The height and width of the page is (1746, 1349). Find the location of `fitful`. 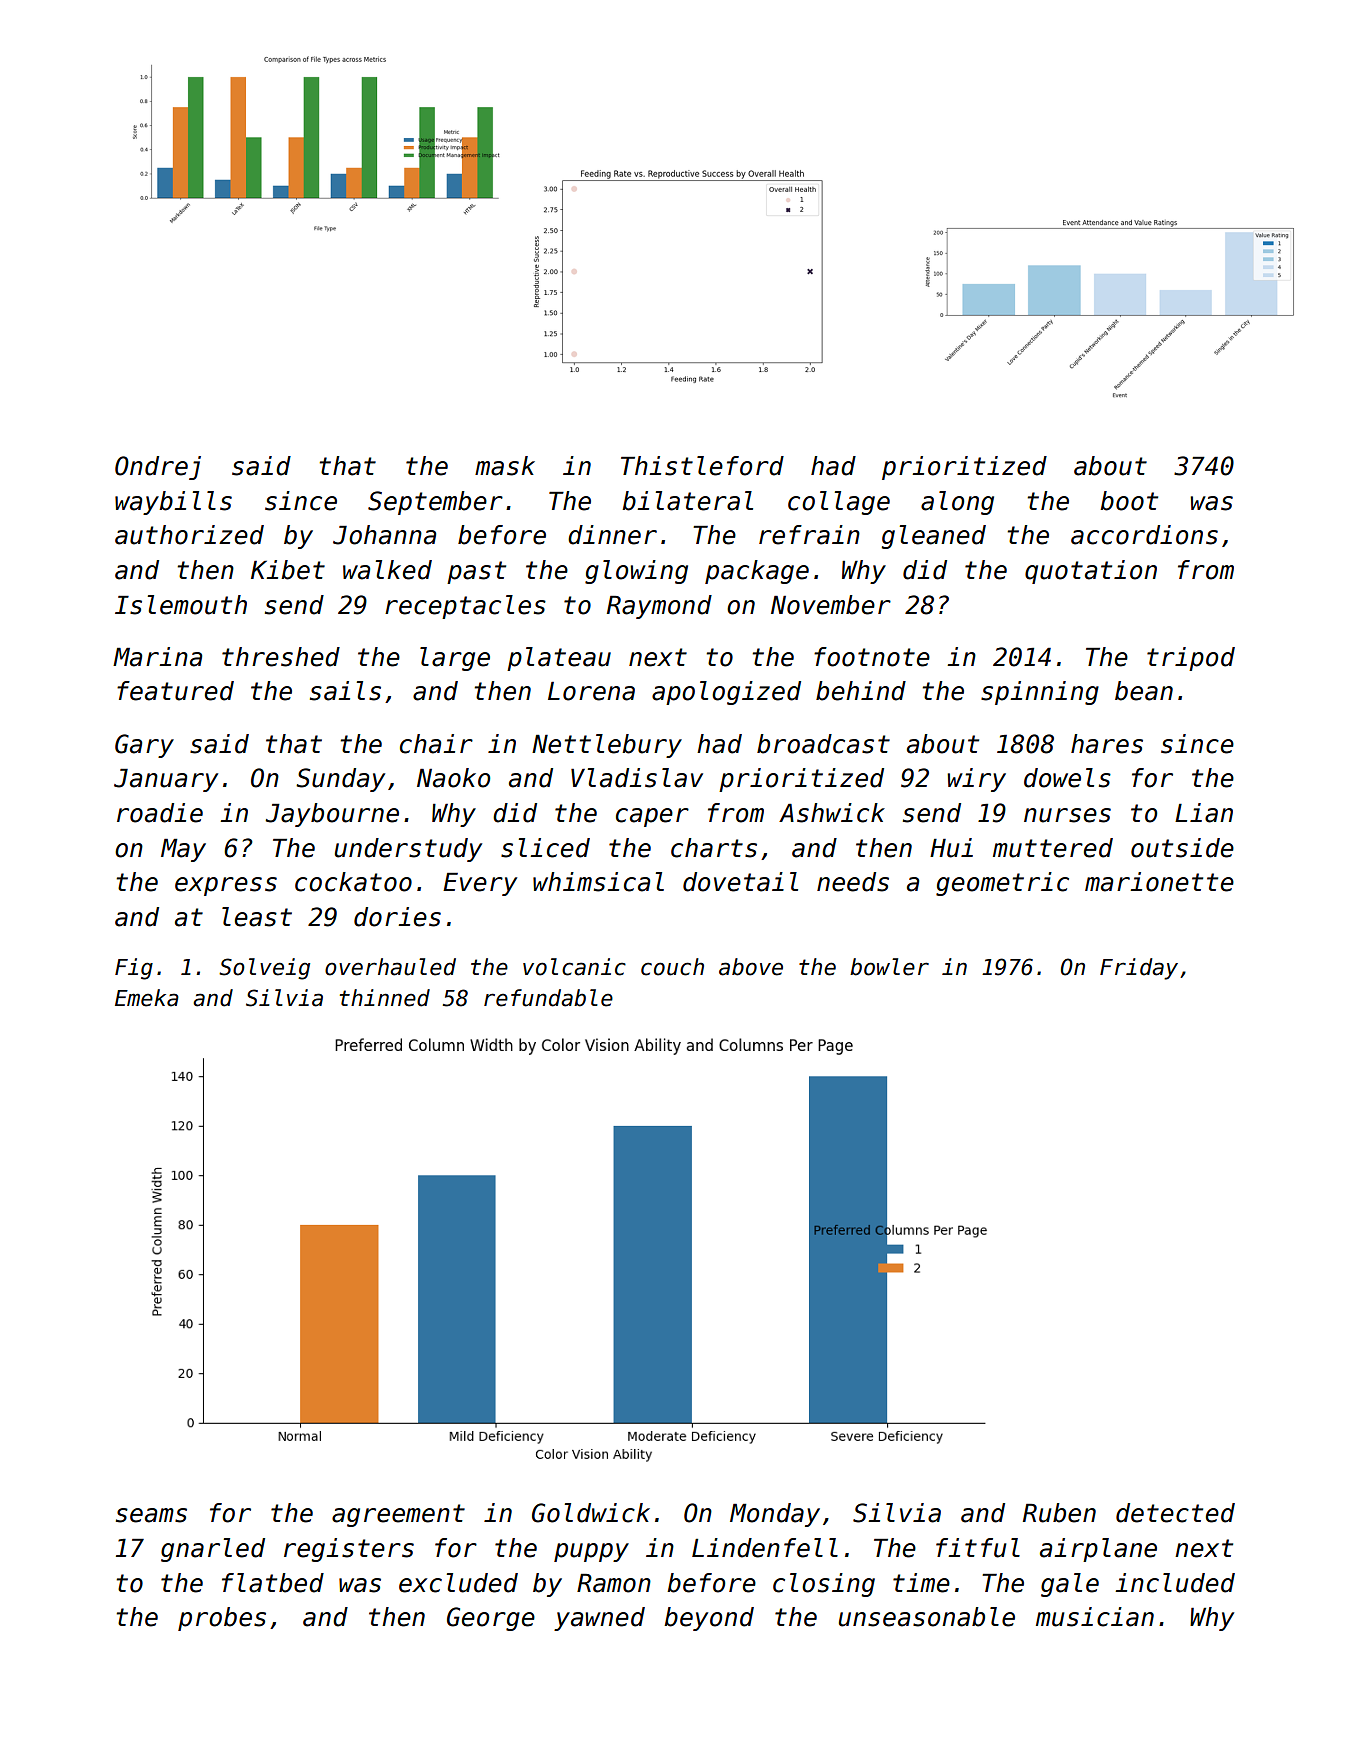

fitful is located at coordinates (978, 1548).
